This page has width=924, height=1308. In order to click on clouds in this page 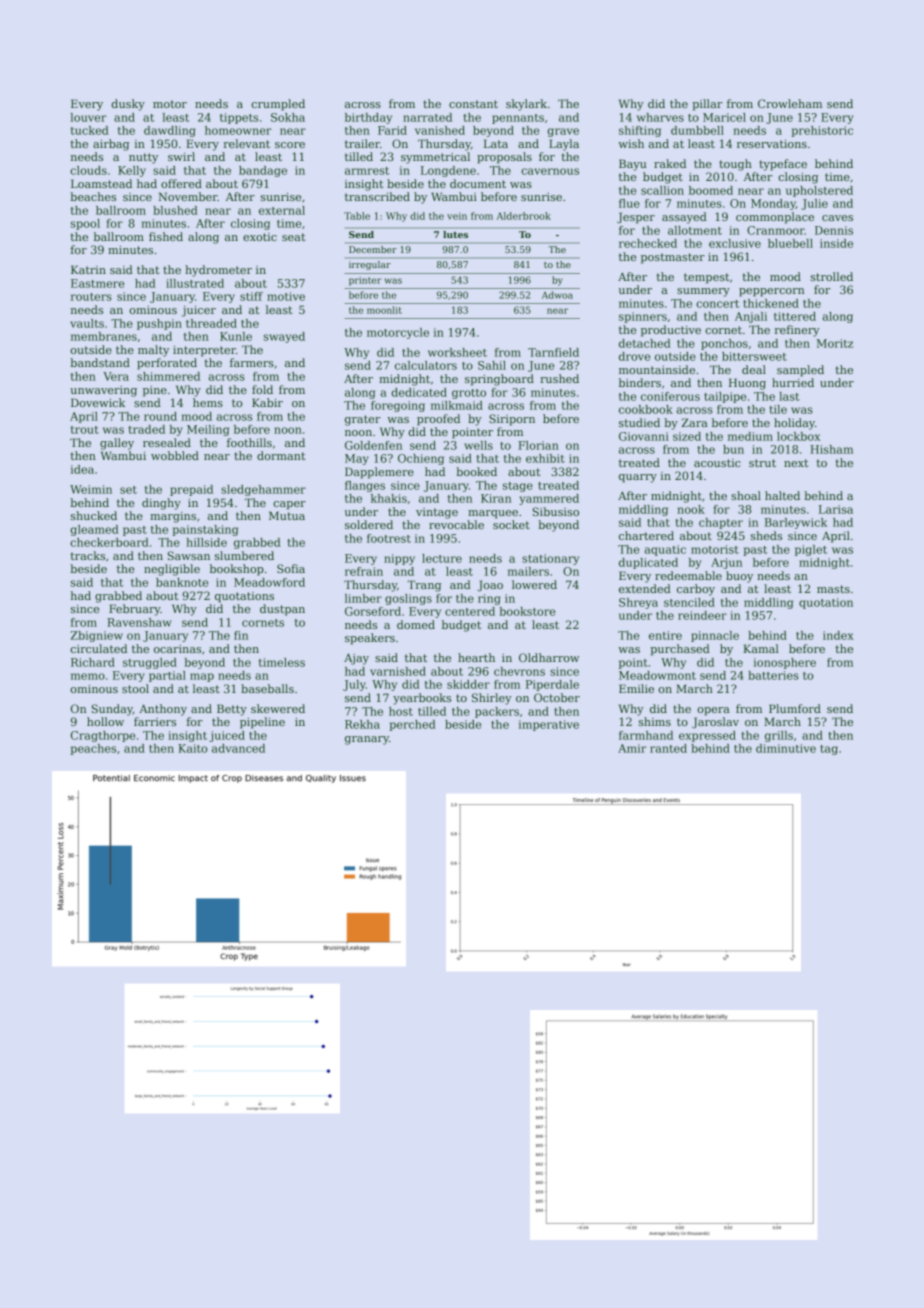, I will do `click(88, 170)`.
